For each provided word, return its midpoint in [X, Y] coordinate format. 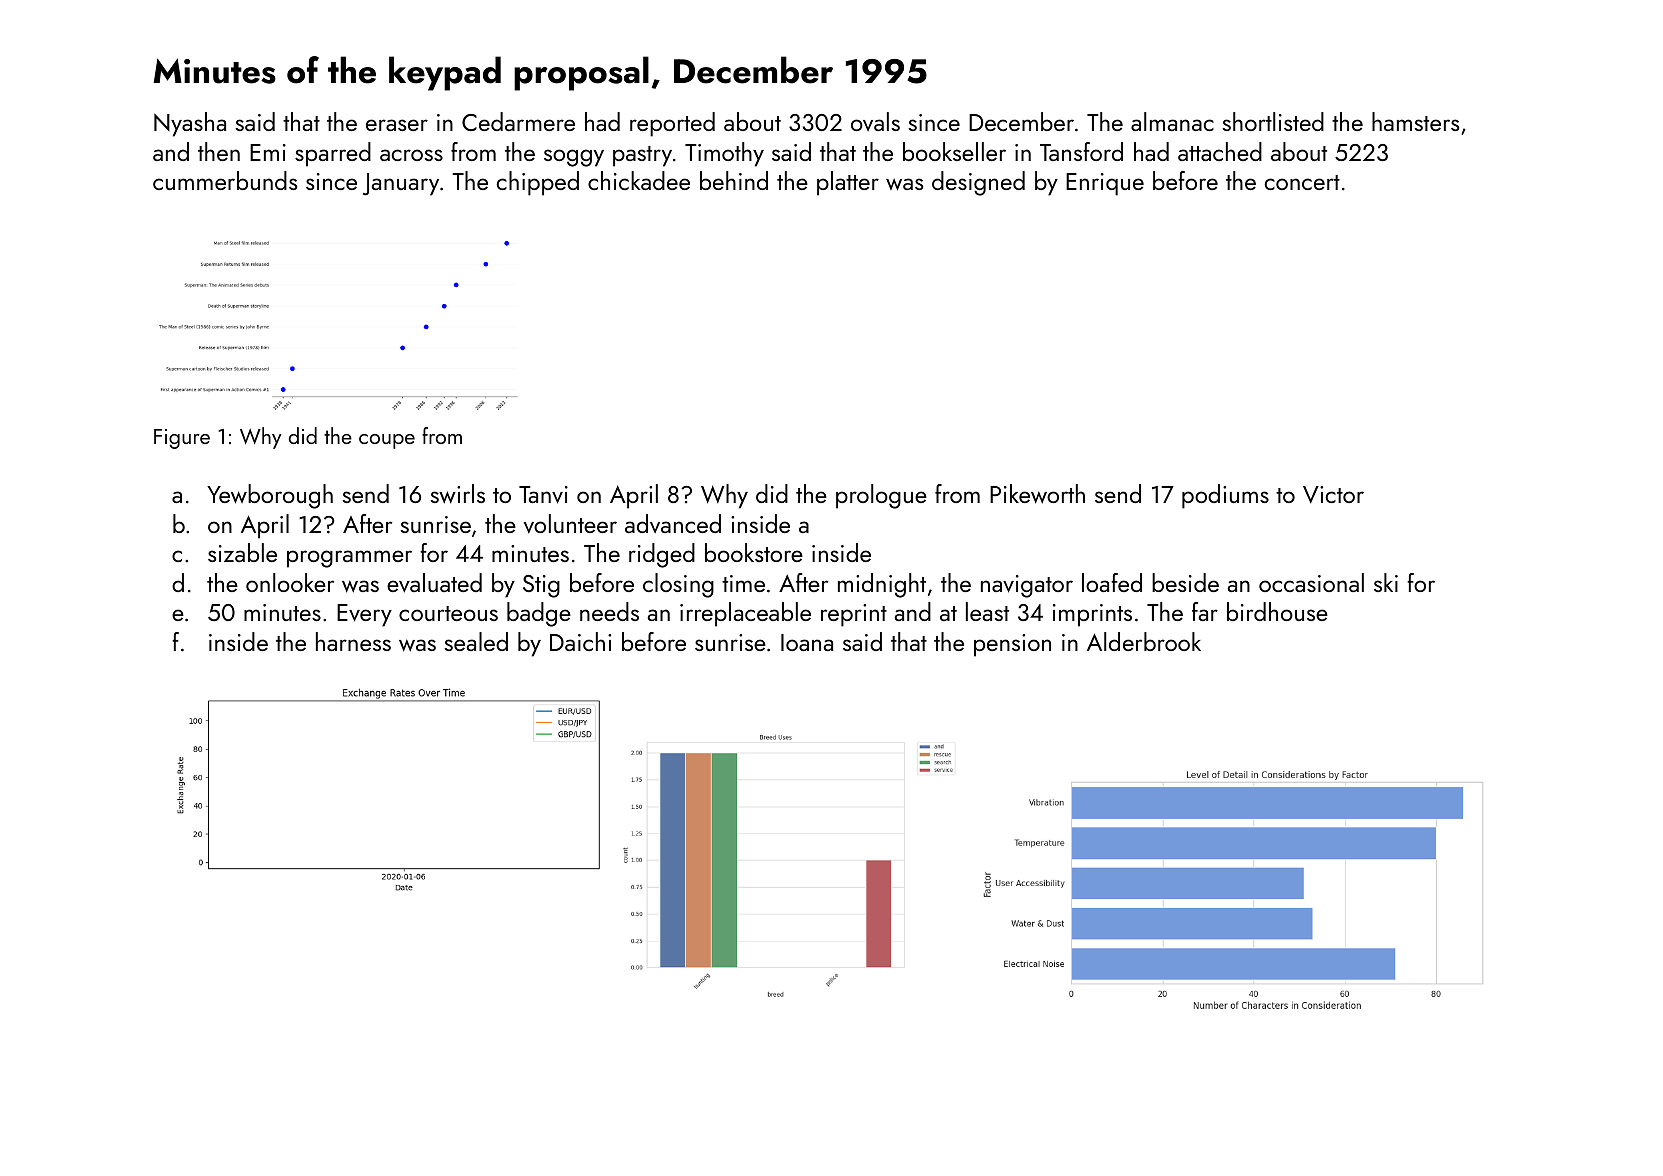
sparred [333, 154]
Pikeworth [1037, 494]
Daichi [580, 641]
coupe [387, 441]
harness [353, 641]
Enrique [1105, 184]
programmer [349, 559]
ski [1386, 582]
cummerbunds [225, 180]
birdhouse [1277, 611]
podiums [1225, 496]
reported [672, 124]
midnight [882, 585]
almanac [1172, 121]
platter [848, 183]
